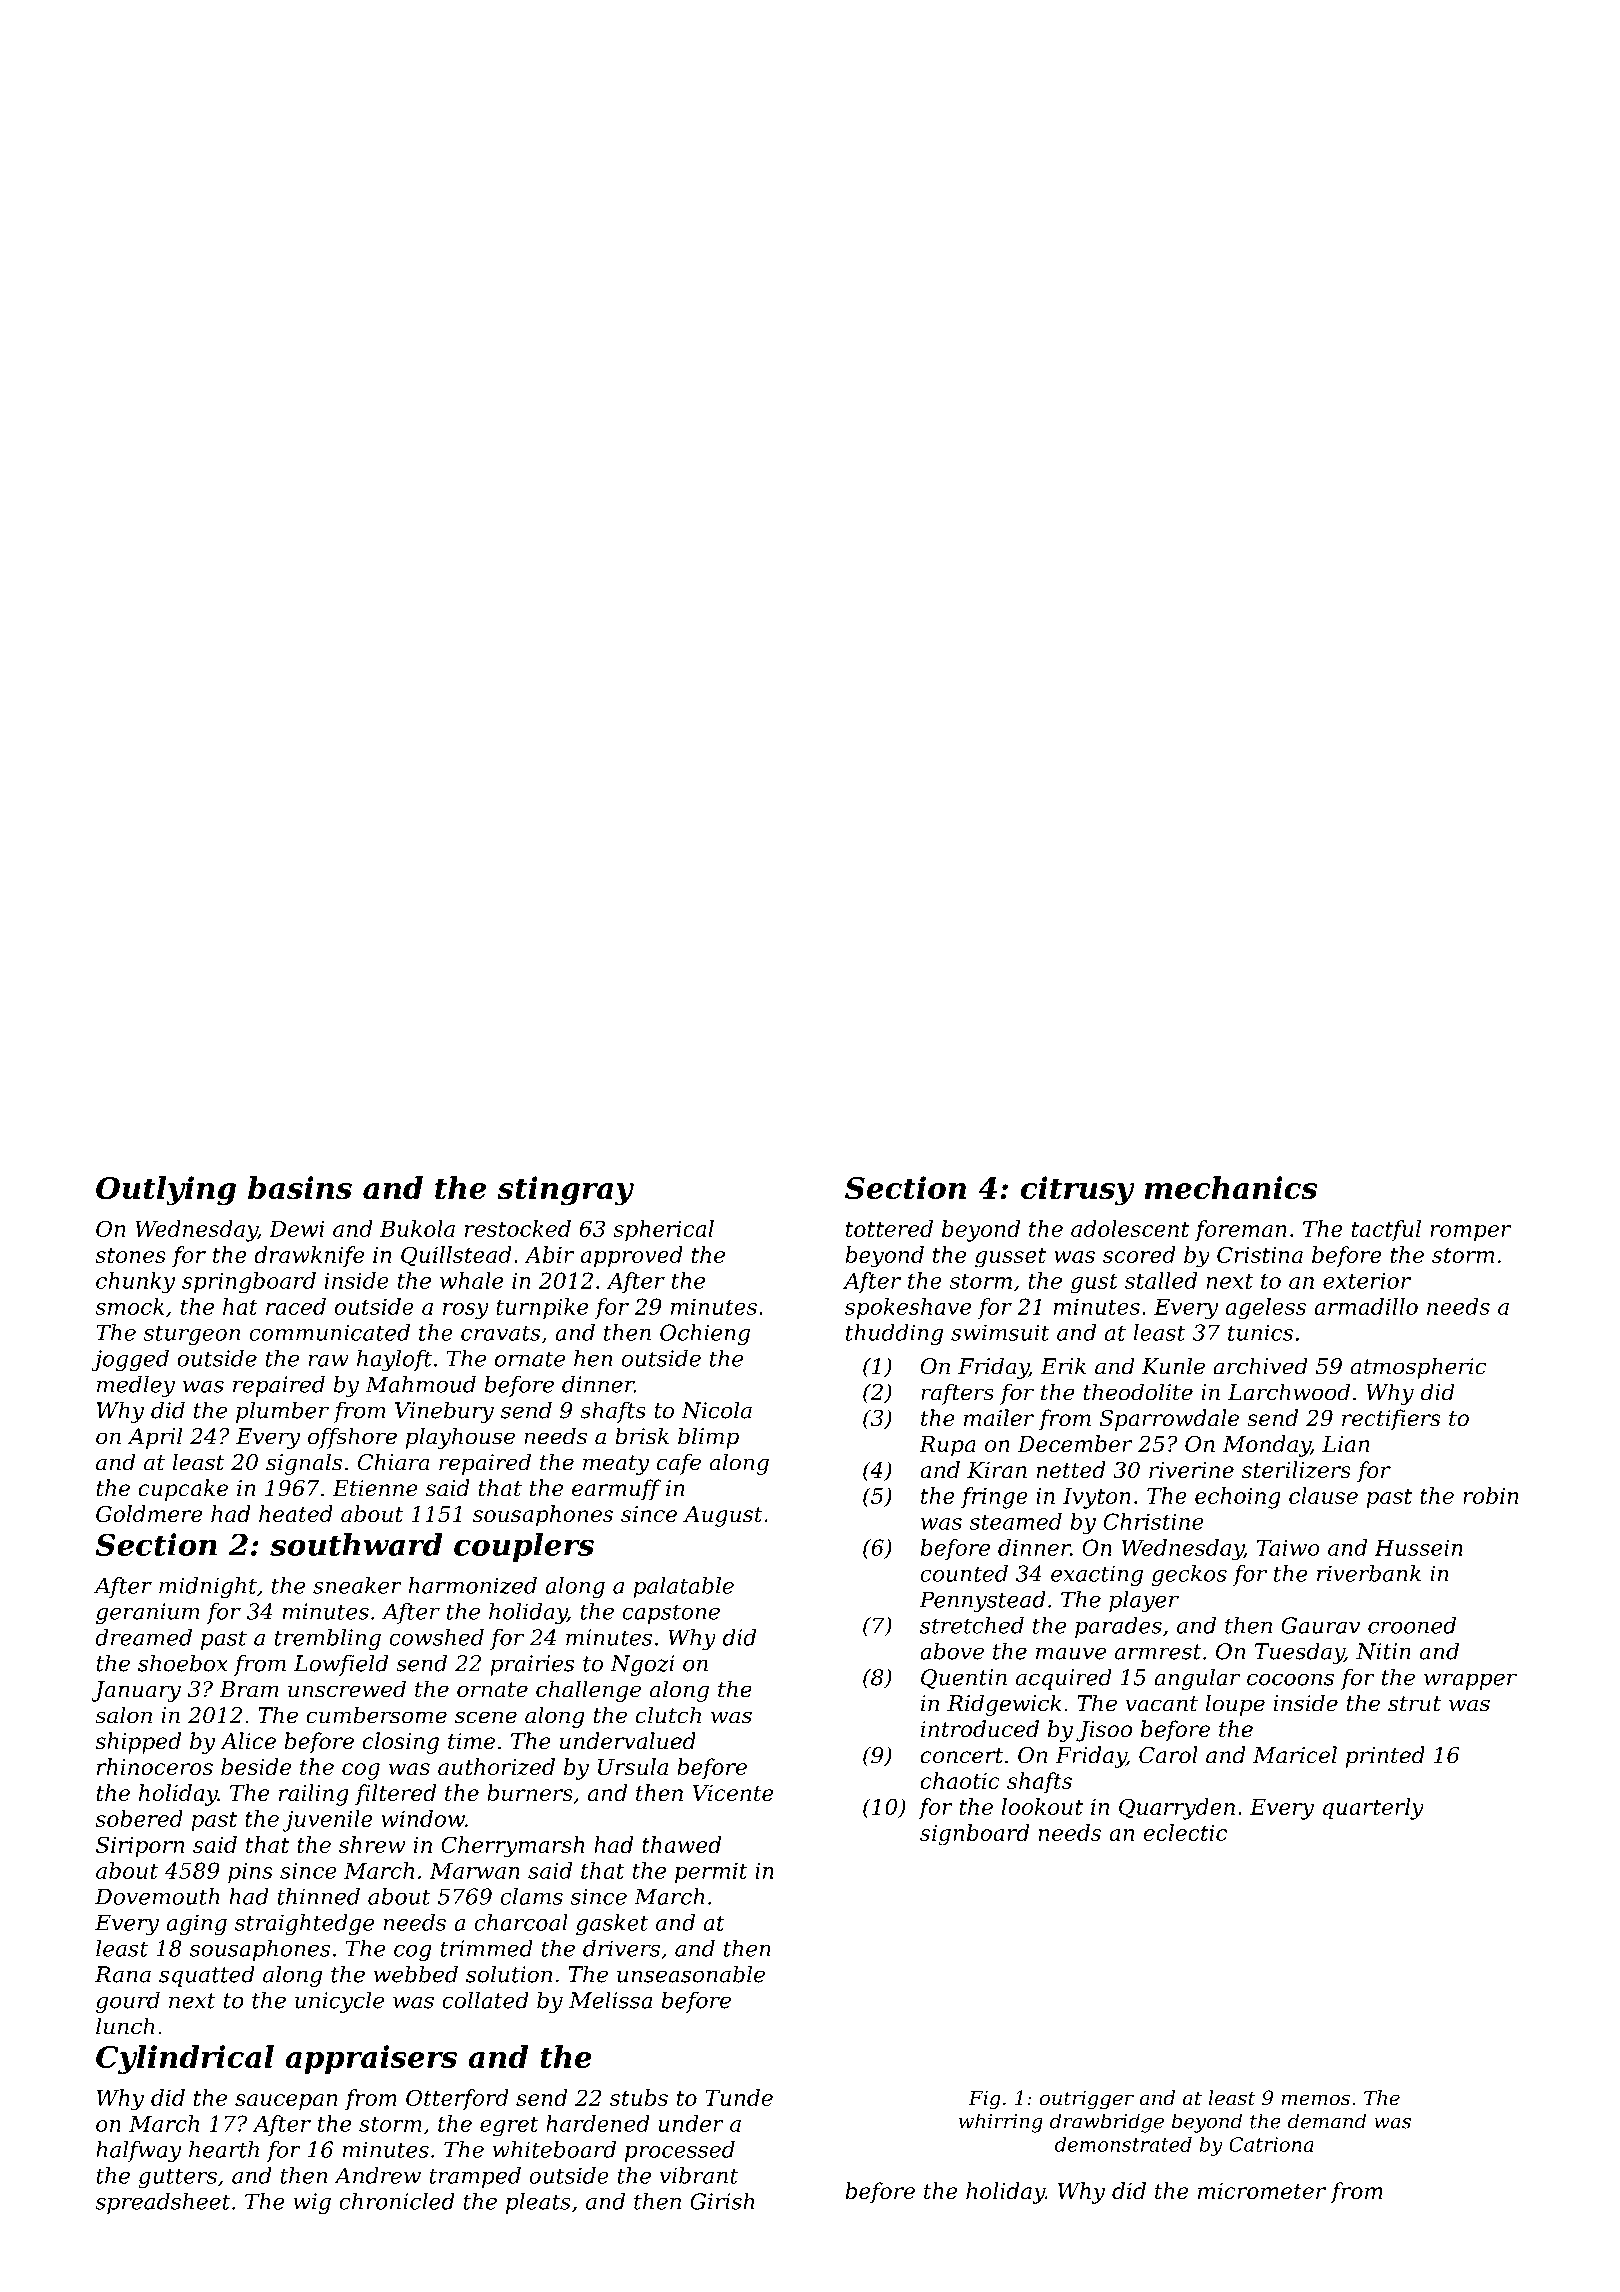 This page has width=1620, height=2292. What do you see at coordinates (397, 2201) in the page?
I see `chronicled` at bounding box center [397, 2201].
